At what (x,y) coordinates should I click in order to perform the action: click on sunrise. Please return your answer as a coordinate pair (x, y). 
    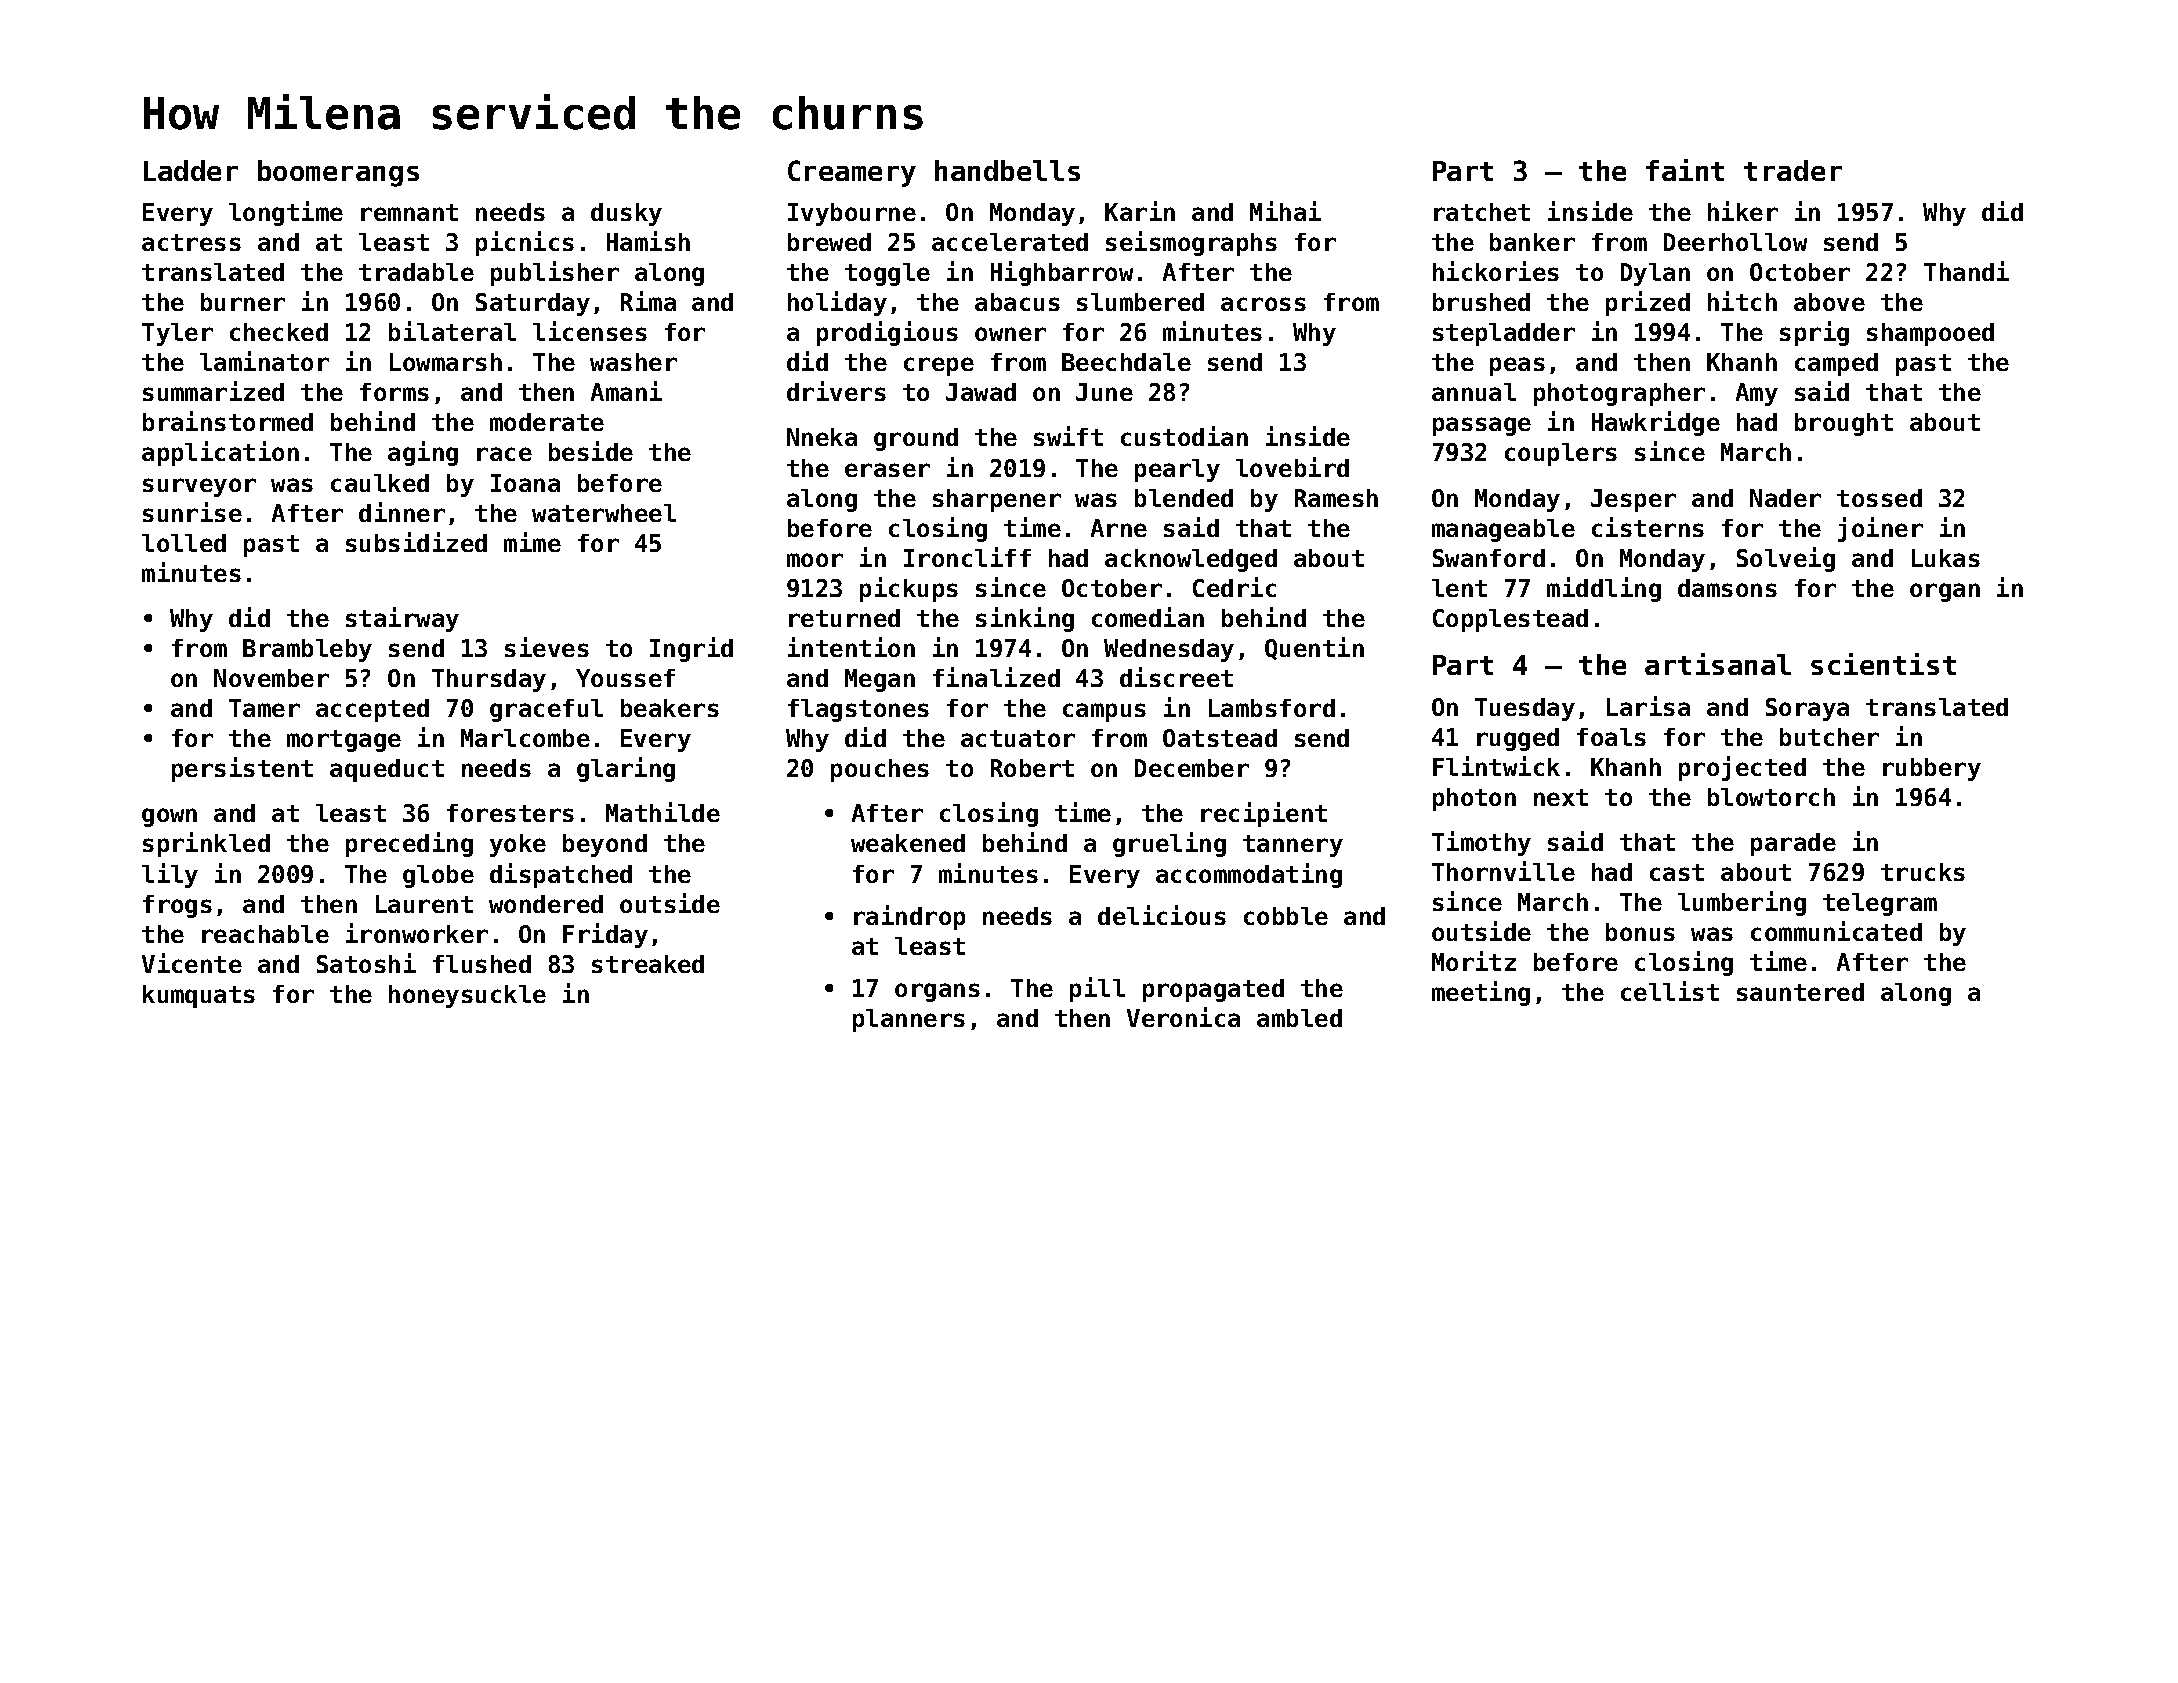
    Looking at the image, I should click on (192, 512).
